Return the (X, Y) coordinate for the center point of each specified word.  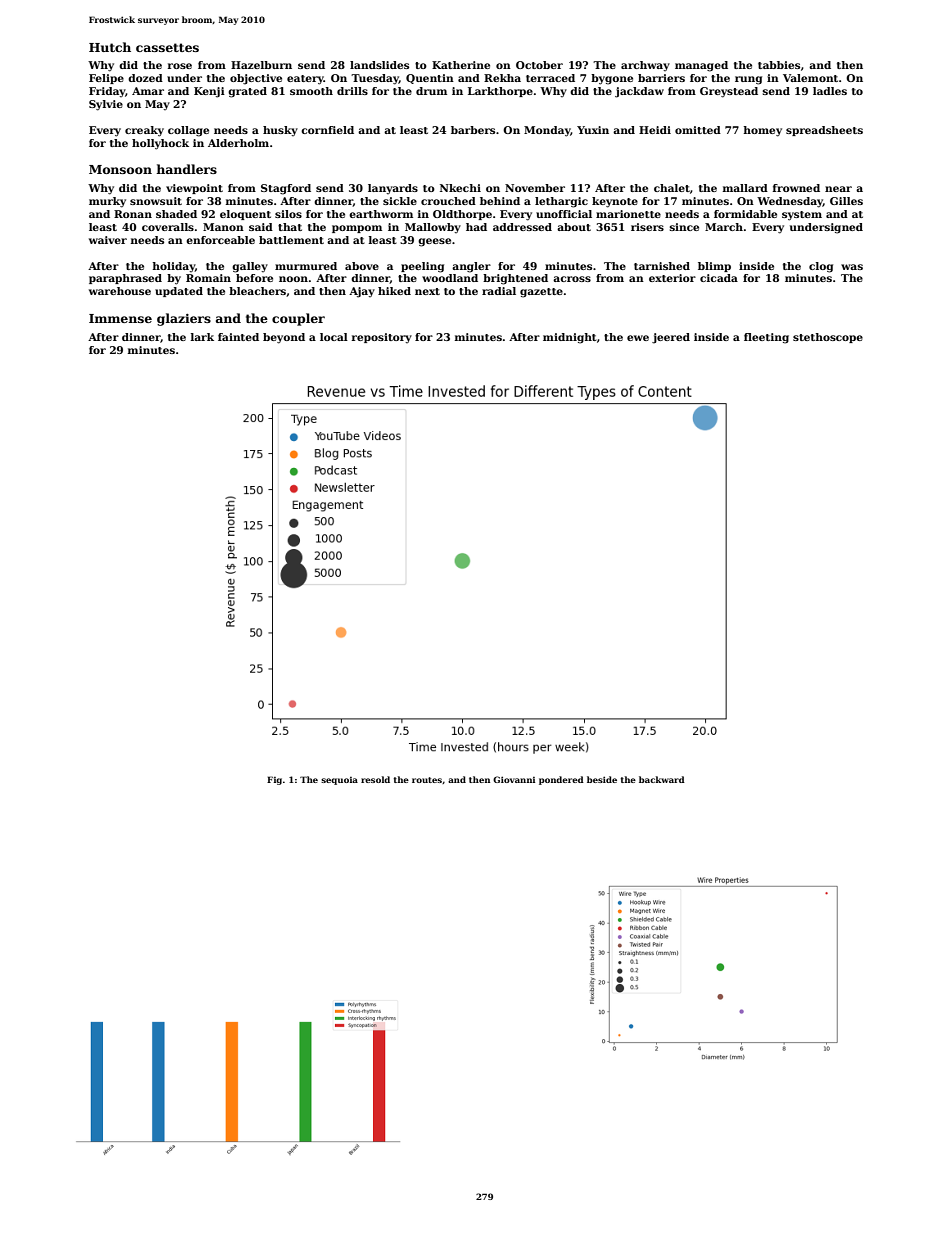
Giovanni (514, 779)
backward (662, 779)
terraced (550, 78)
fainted (238, 337)
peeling (422, 267)
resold (375, 779)
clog (821, 267)
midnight (570, 338)
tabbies (779, 65)
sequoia (339, 781)
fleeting (766, 338)
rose (180, 66)
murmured (306, 266)
